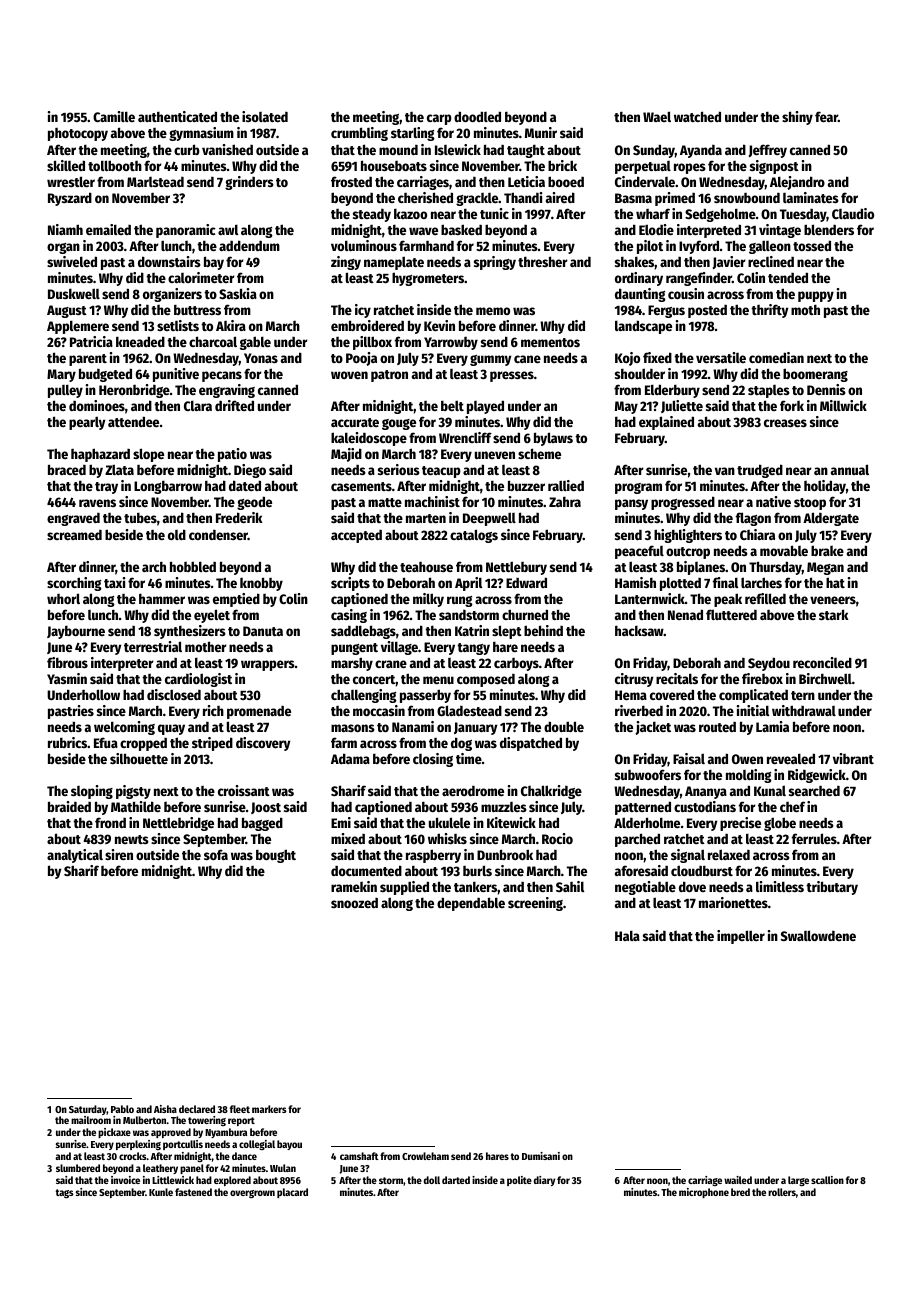 The width and height of the screenshot is (924, 1308). I want to click on Saturday, so click(88, 1110).
